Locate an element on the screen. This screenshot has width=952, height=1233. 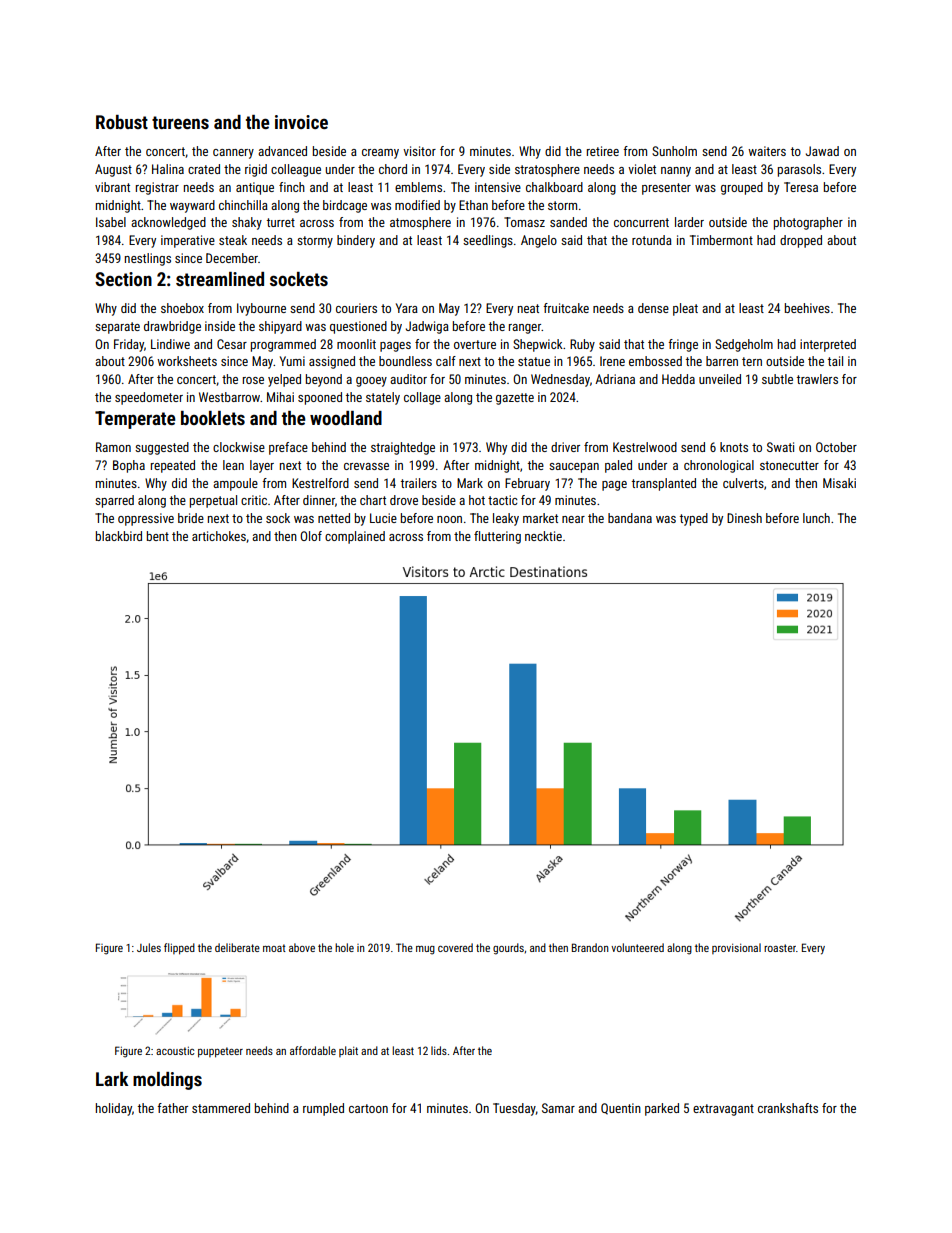
roaster is located at coordinates (780, 948).
